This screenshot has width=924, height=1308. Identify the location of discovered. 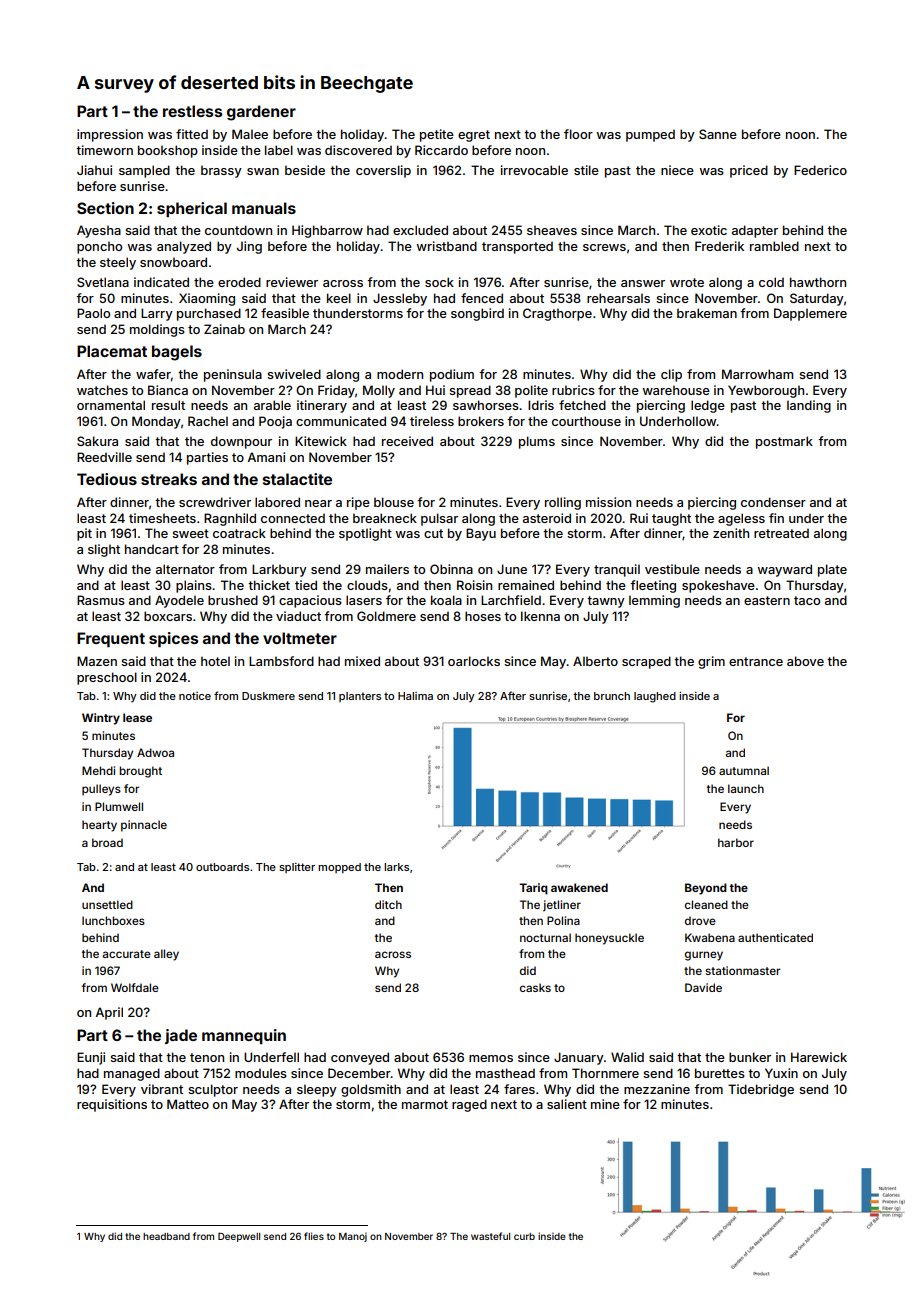
(358, 150).
